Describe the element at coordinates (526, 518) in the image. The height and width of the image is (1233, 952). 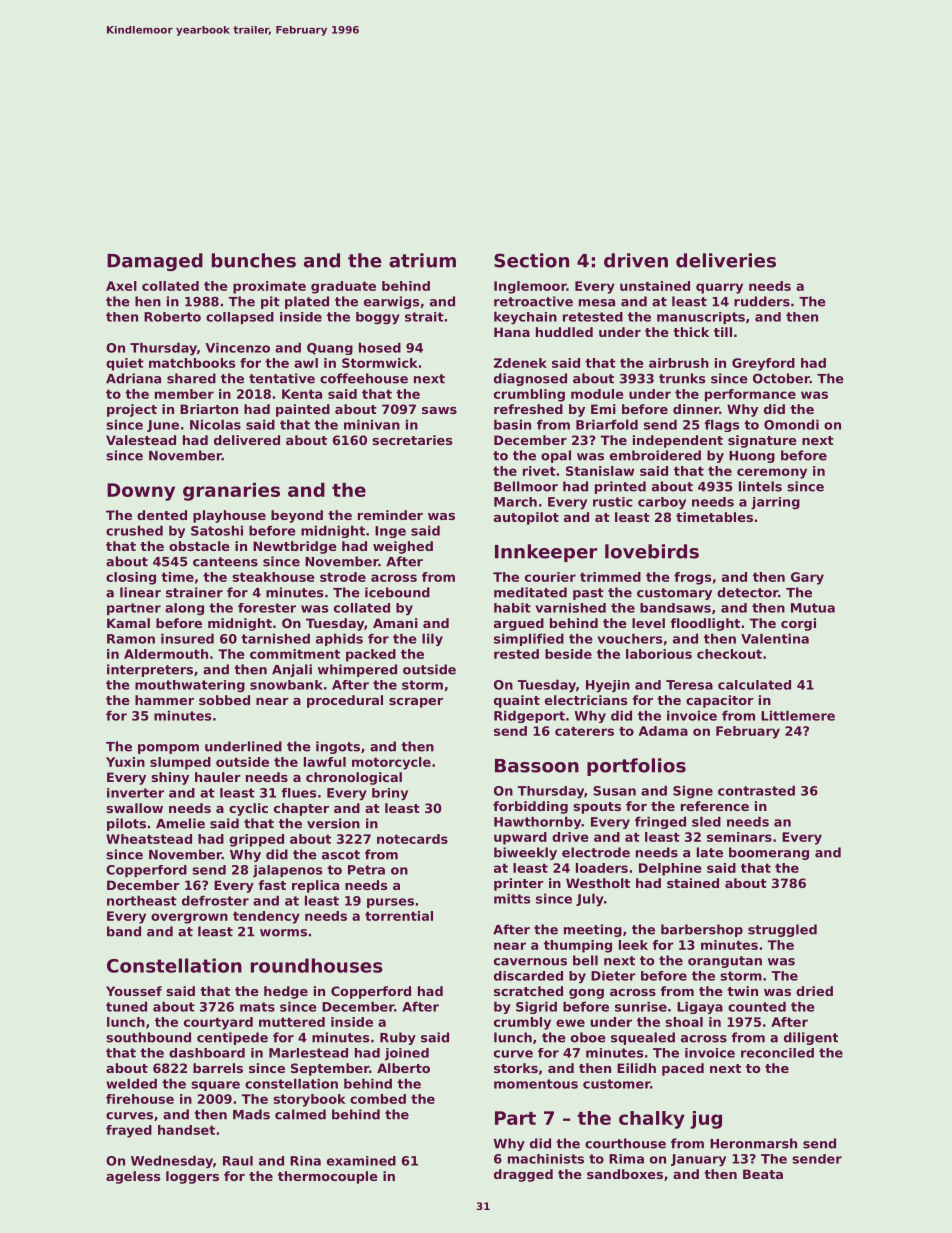
I see `autopilot` at that location.
